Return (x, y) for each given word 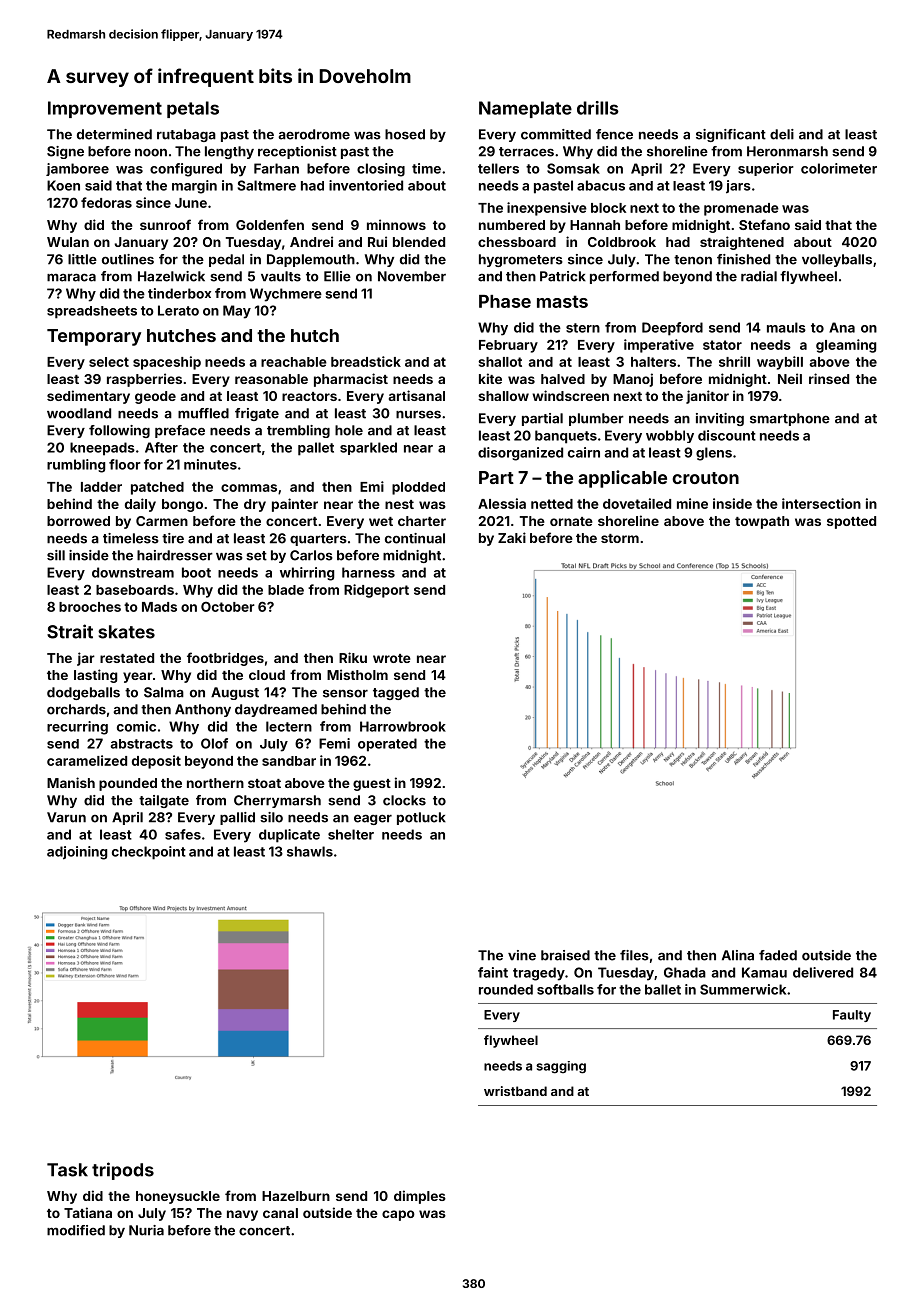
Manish (71, 782)
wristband (515, 1091)
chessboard (517, 242)
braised (565, 955)
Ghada (685, 972)
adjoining (77, 853)
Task (67, 1170)
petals (193, 109)
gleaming (846, 346)
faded (778, 955)
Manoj (633, 380)
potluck (421, 818)
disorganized (520, 454)
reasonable (271, 379)
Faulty (852, 1016)
